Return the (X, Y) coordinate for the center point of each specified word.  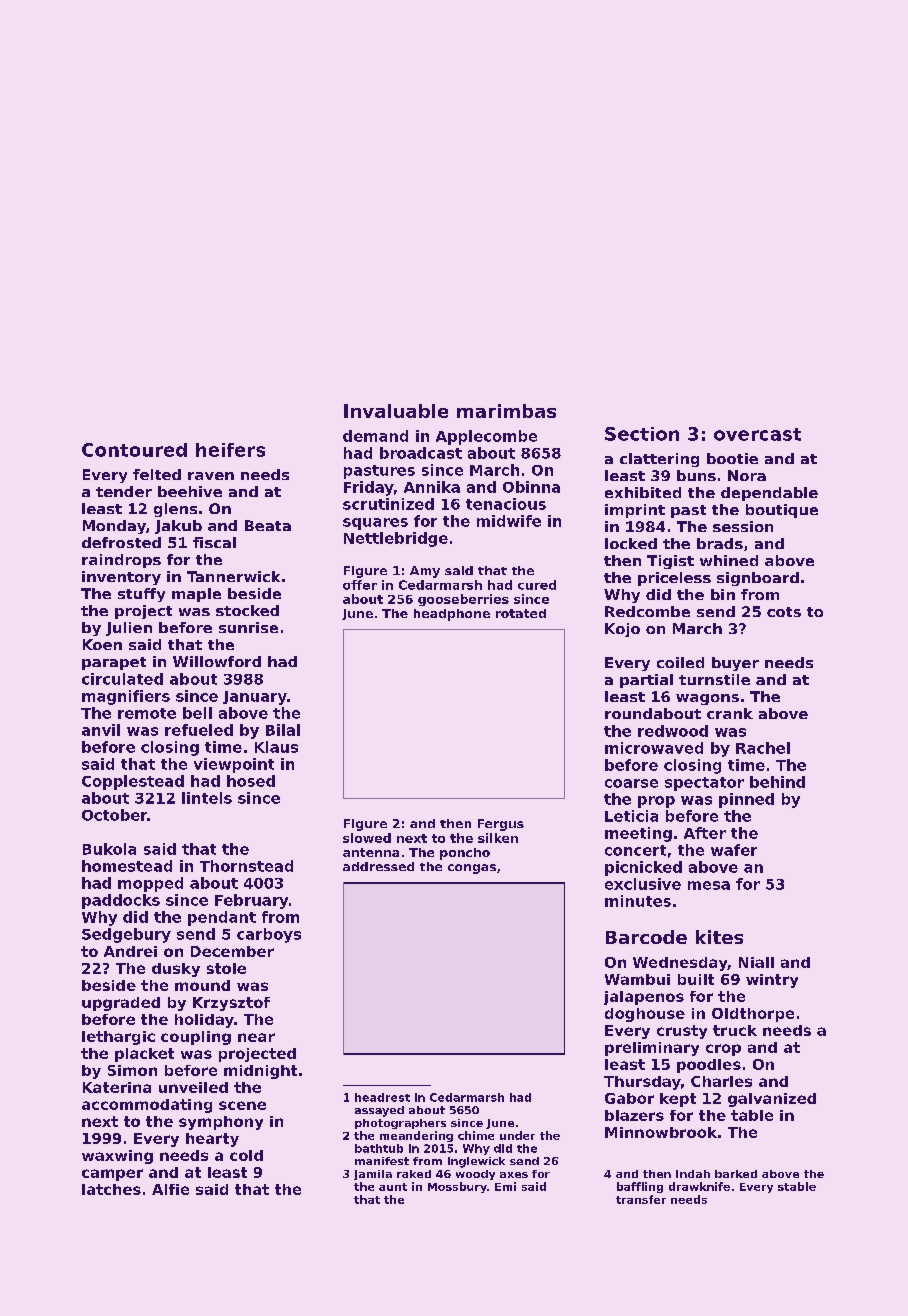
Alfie (170, 1189)
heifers (230, 450)
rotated (521, 613)
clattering (659, 460)
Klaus (276, 747)
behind (777, 782)
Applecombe (486, 437)
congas (472, 869)
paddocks (121, 901)
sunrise (248, 627)
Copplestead (133, 782)
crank (730, 713)
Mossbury (457, 1187)
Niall (756, 962)
